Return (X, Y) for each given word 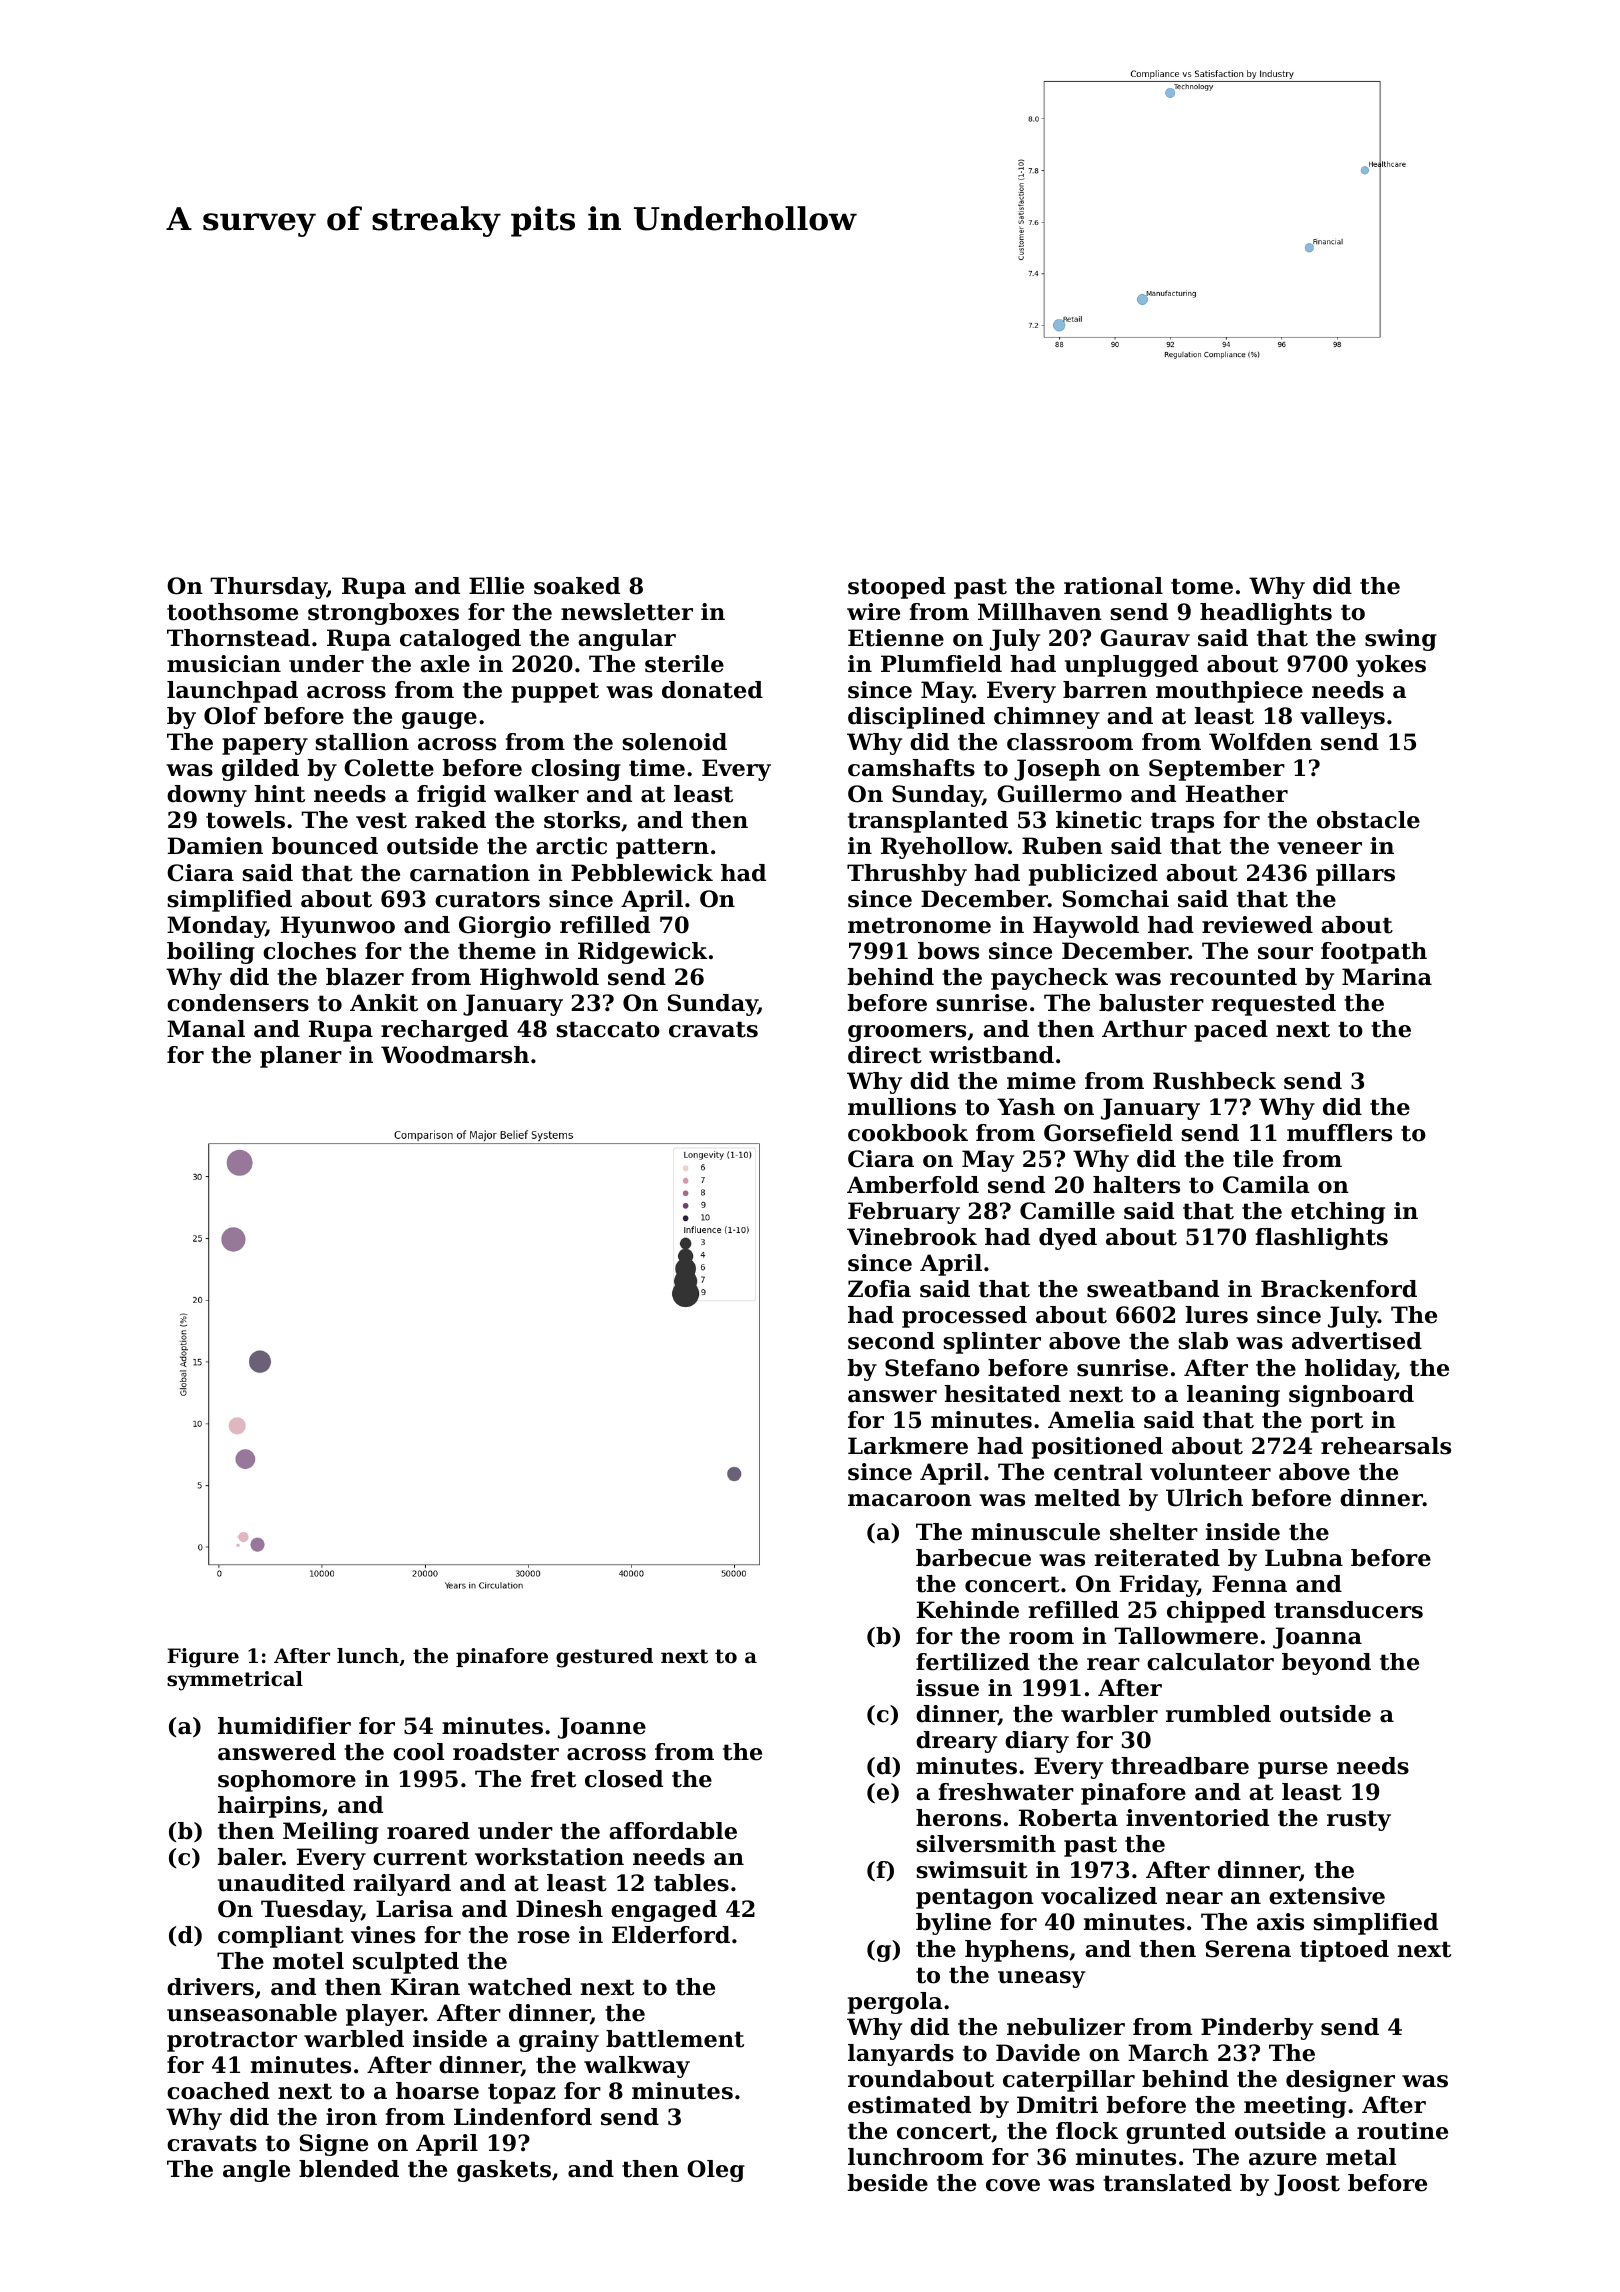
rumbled (1218, 1714)
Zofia (879, 1289)
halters (1136, 1185)
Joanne (602, 1728)
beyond (1326, 1664)
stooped (897, 588)
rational (1113, 586)
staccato (608, 1029)
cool (418, 1752)
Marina (1387, 977)
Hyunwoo (338, 927)
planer (301, 1057)
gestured (604, 1658)
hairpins (269, 1807)
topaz (521, 2093)
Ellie (496, 586)
